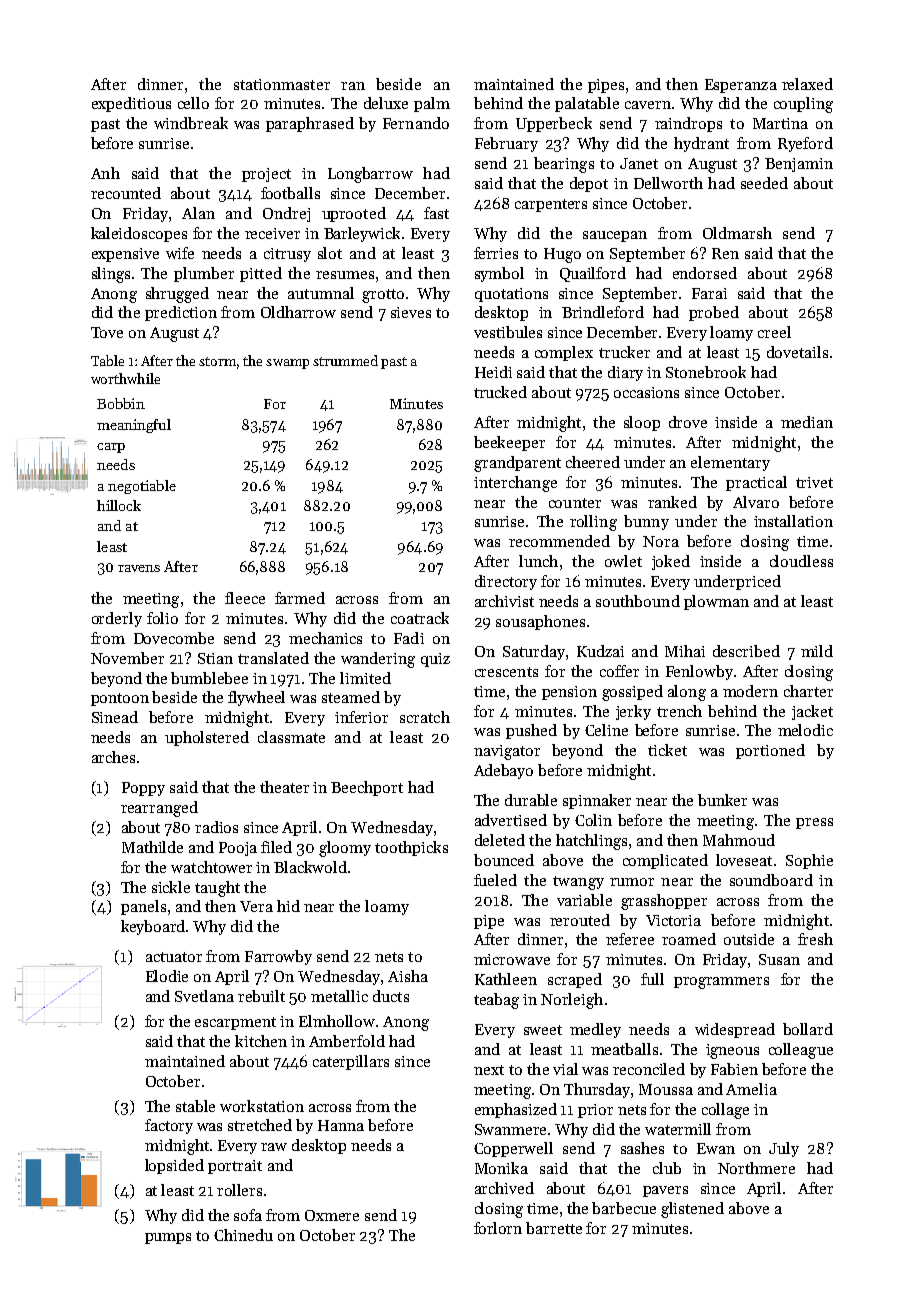 The image size is (924, 1308). I want to click on Hugo, so click(562, 255).
